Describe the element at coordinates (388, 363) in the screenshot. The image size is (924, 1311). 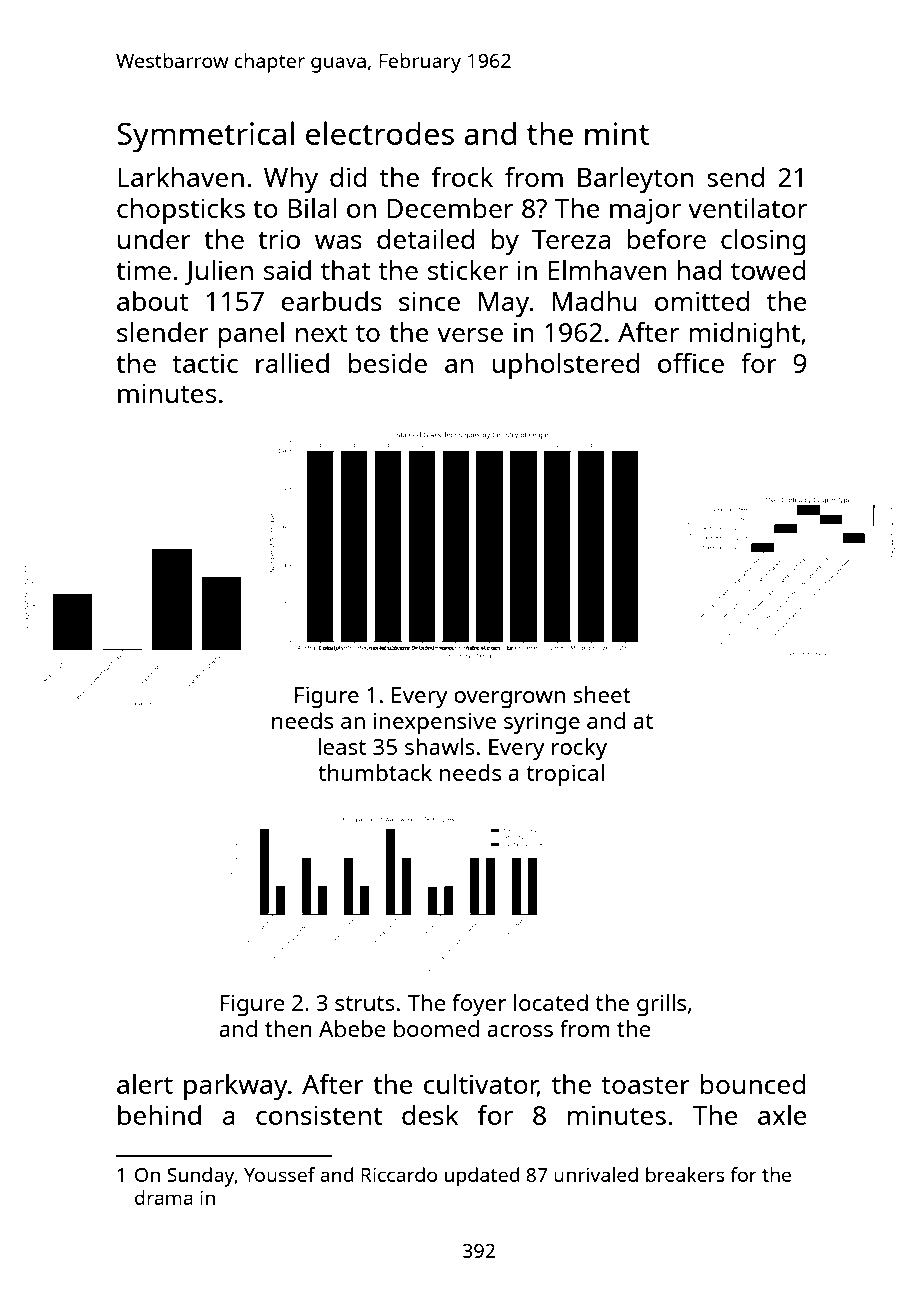
I see `beside` at that location.
